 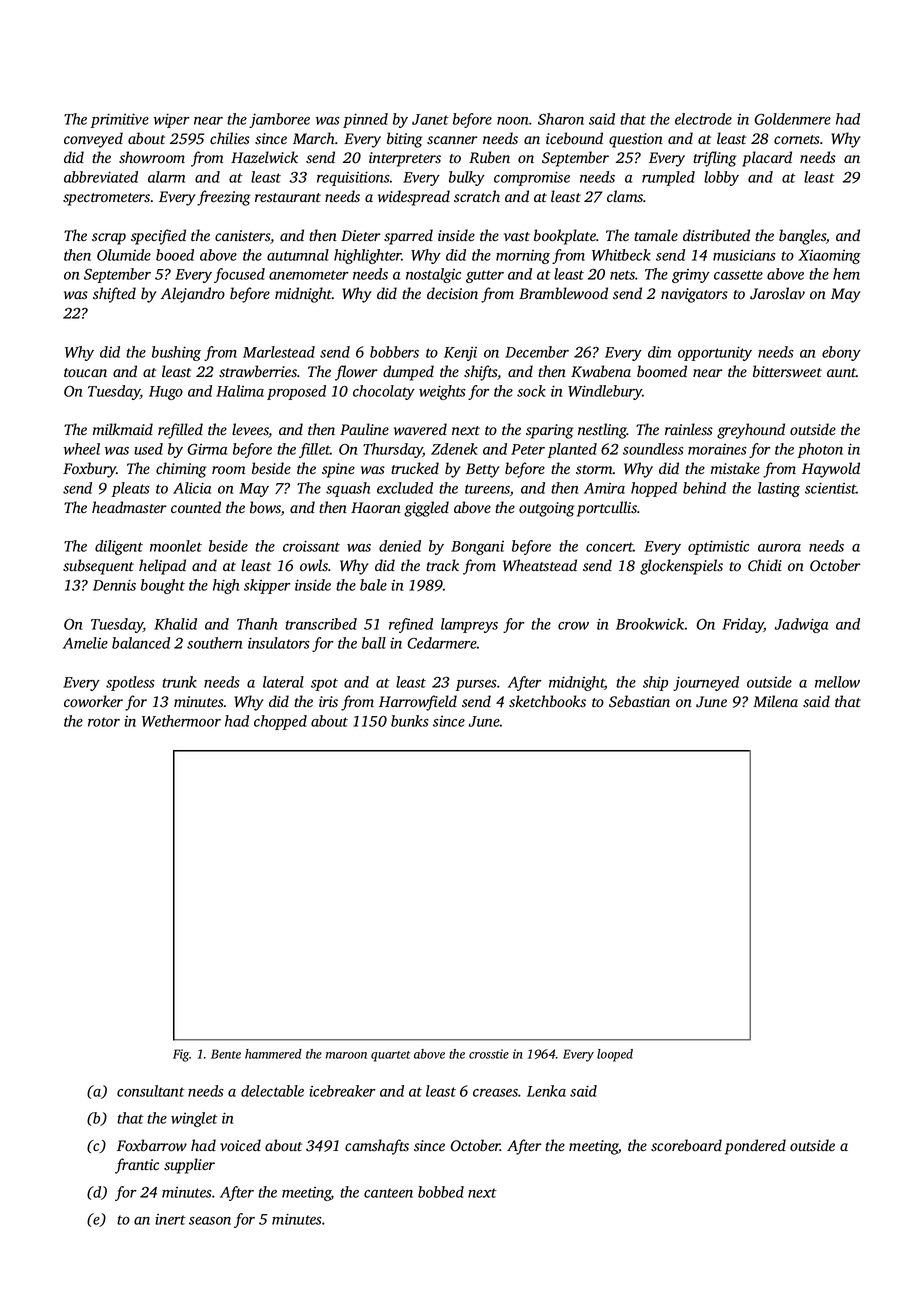 I want to click on Amelie, so click(x=85, y=643).
